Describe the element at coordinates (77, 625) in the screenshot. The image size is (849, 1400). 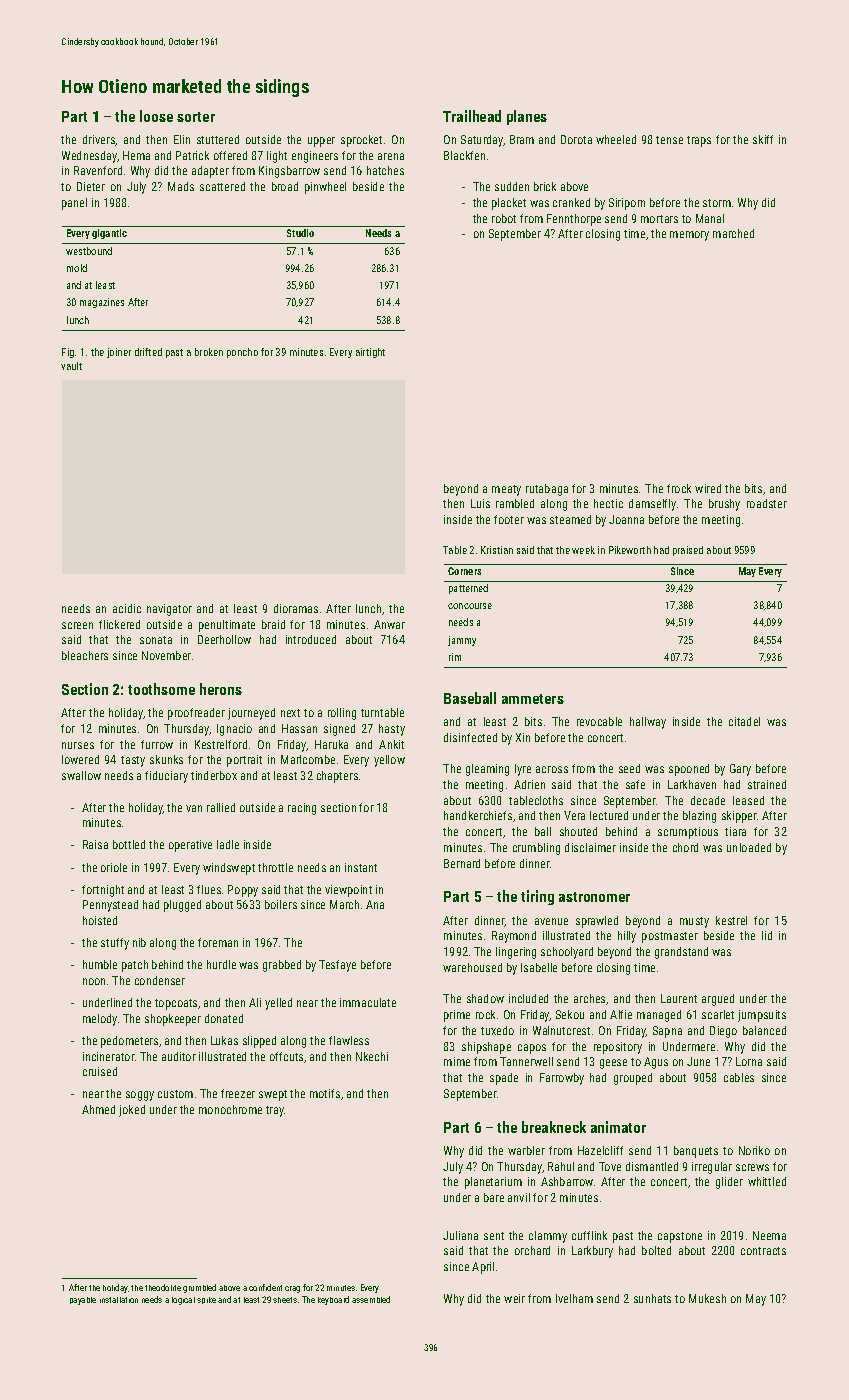
I see `screen` at that location.
